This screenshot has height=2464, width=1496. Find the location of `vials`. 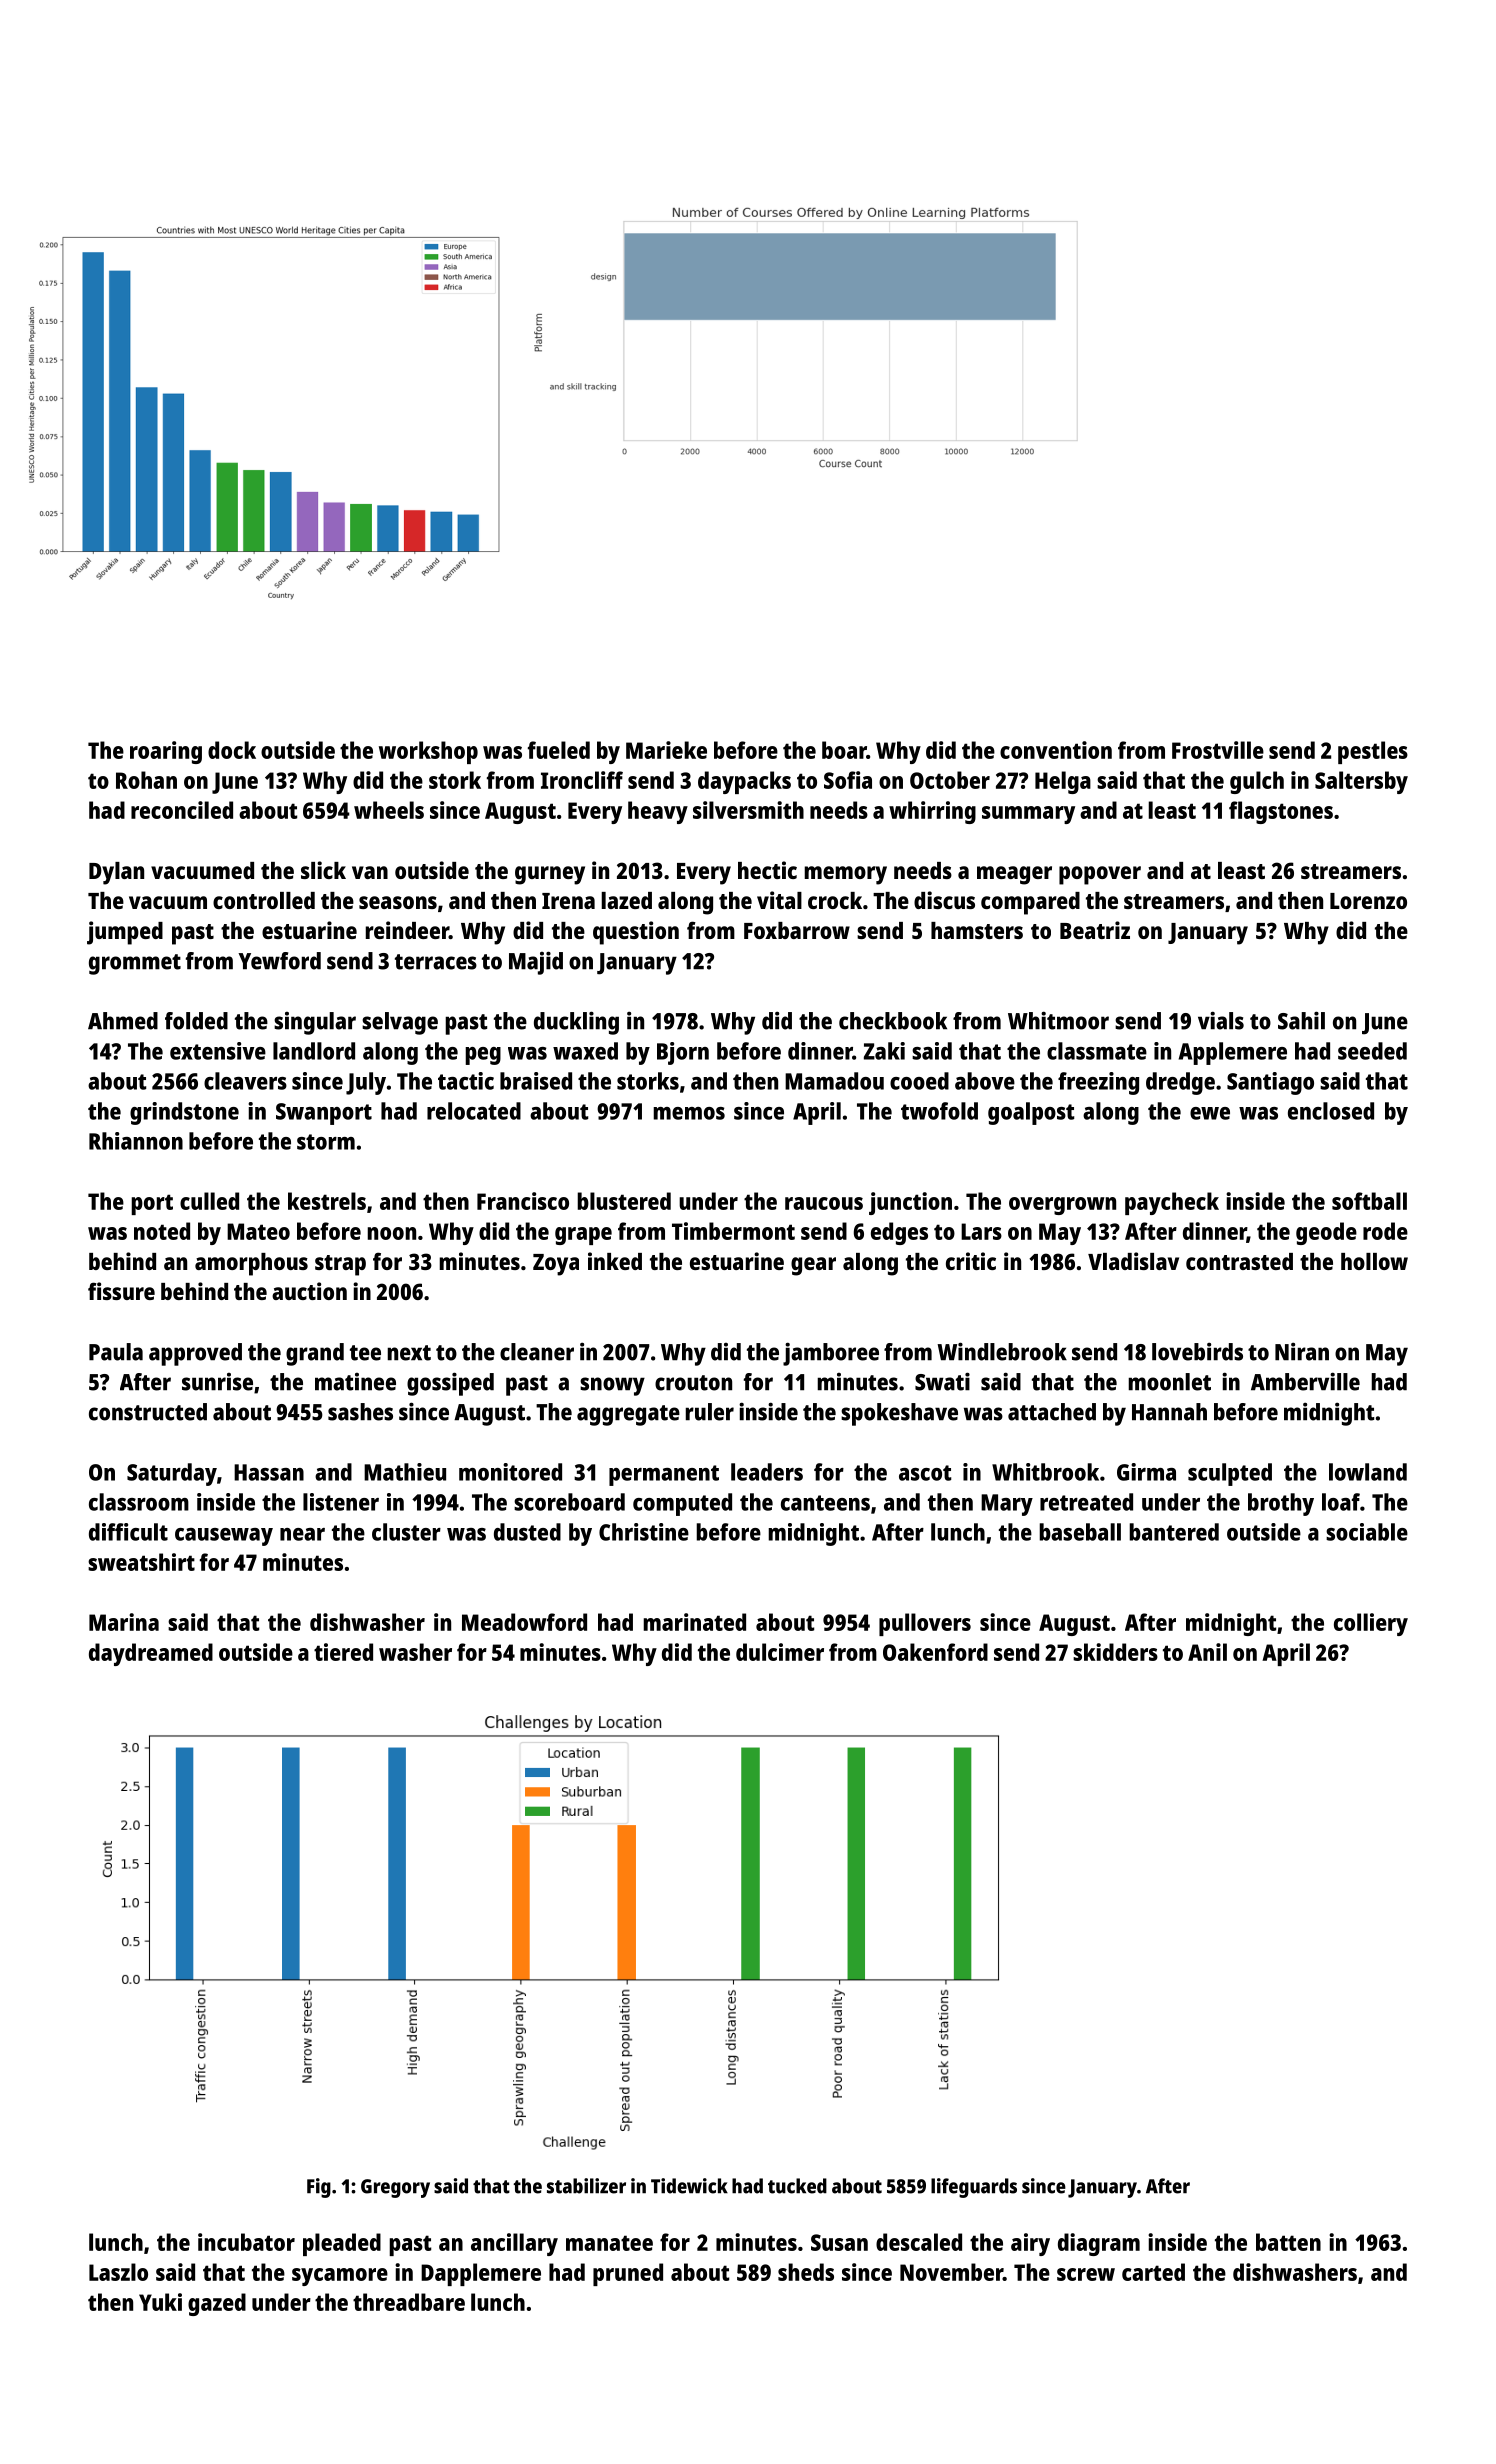

vials is located at coordinates (1221, 1020).
